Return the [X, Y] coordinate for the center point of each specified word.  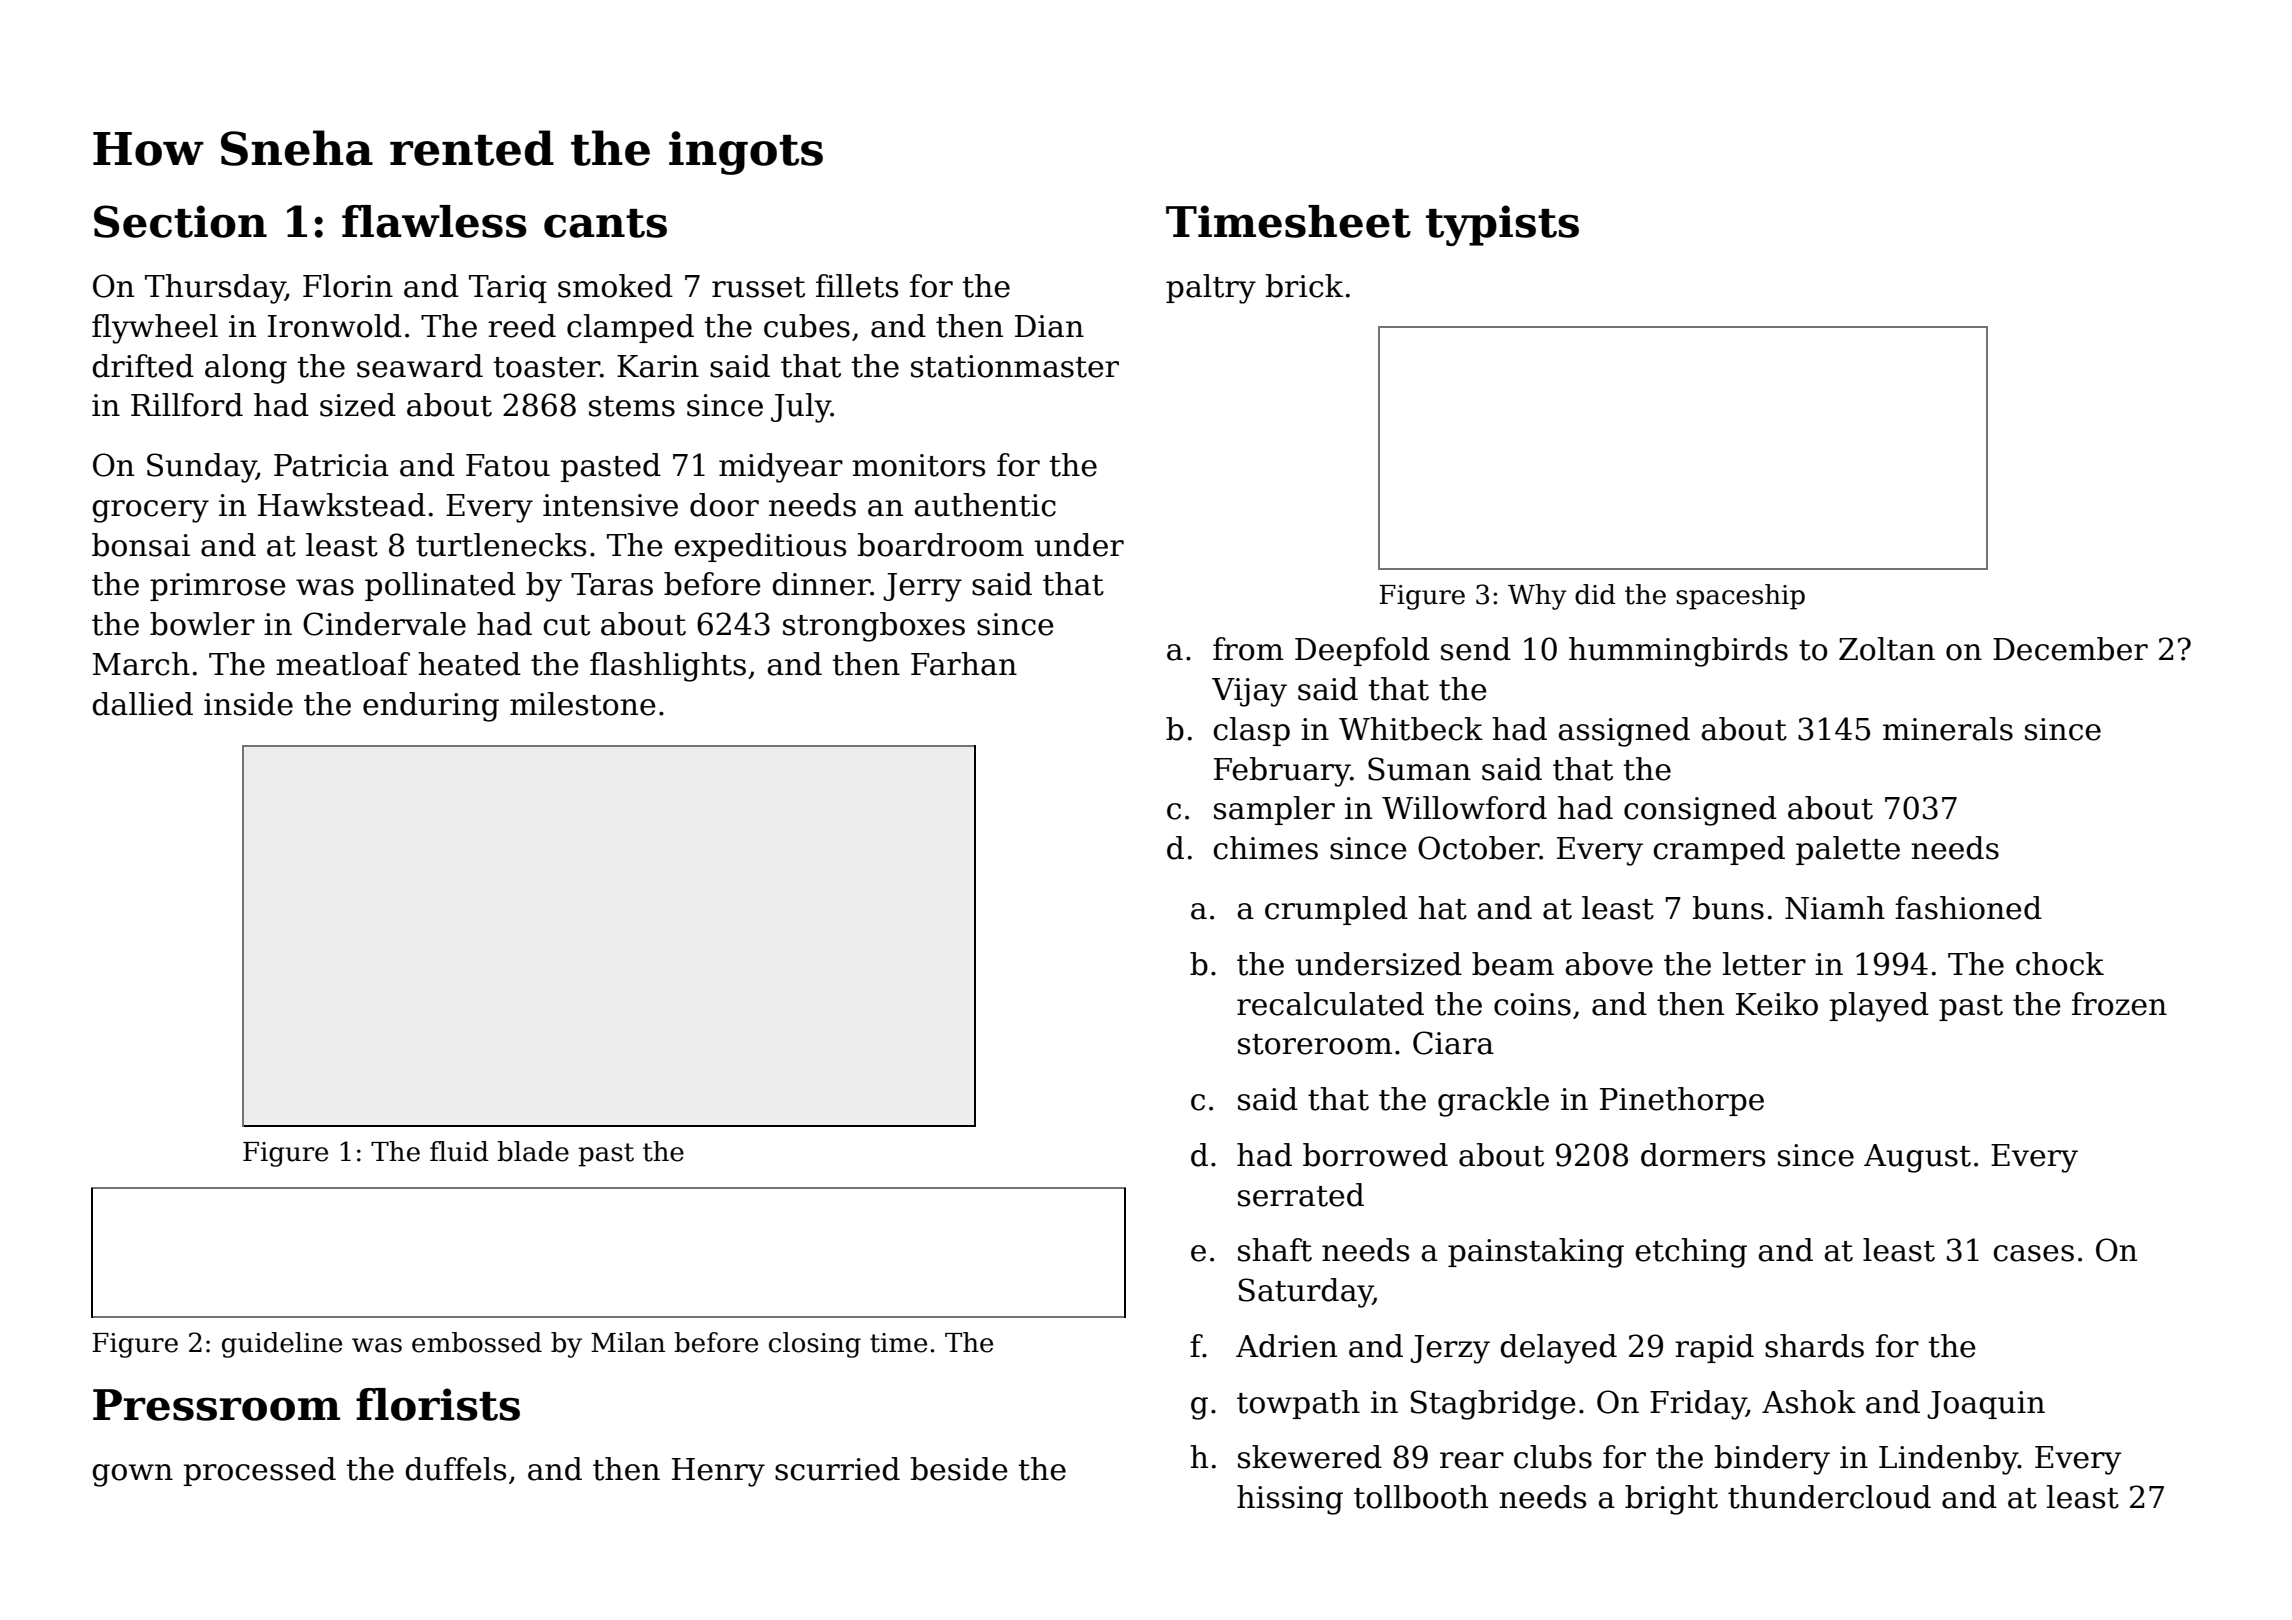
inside [248, 704]
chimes [1265, 848]
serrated [1301, 1195]
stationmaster [1015, 366]
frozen [2119, 1004]
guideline [282, 1345]
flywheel [155, 329]
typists [1502, 225]
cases [2033, 1253]
